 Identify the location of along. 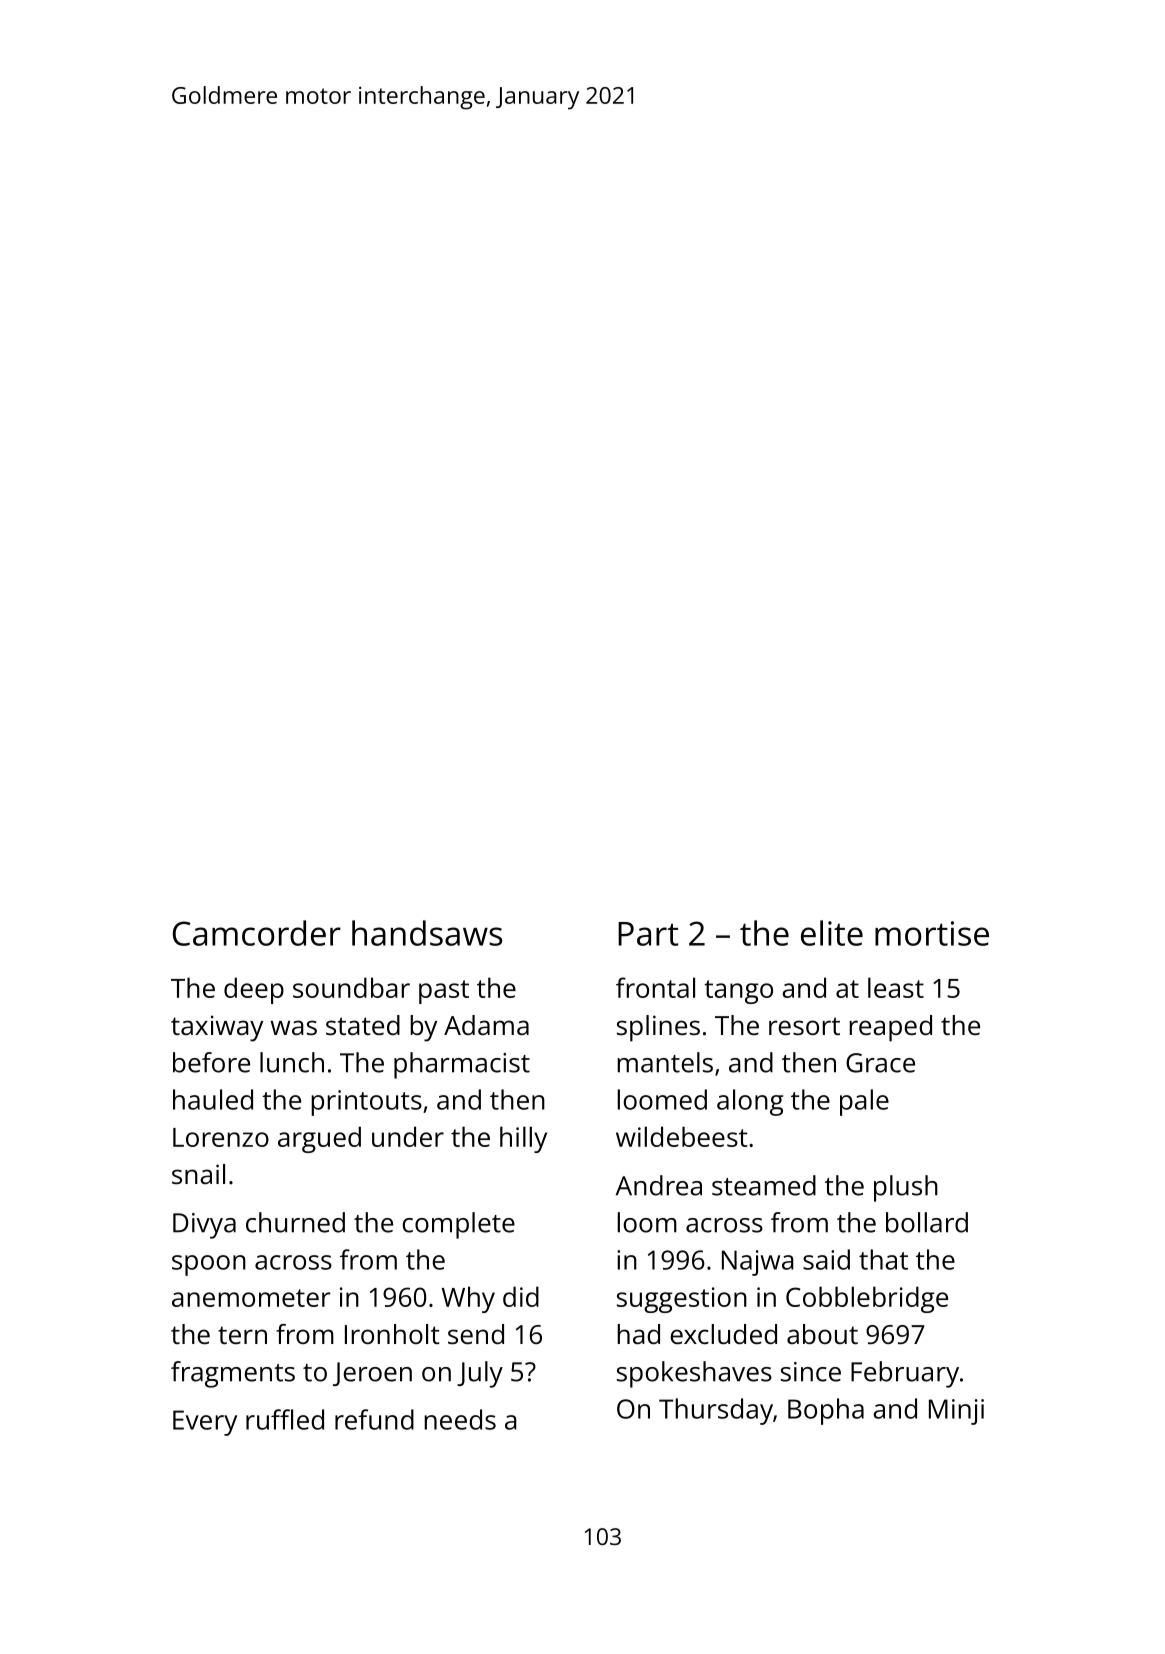
(750, 1102).
